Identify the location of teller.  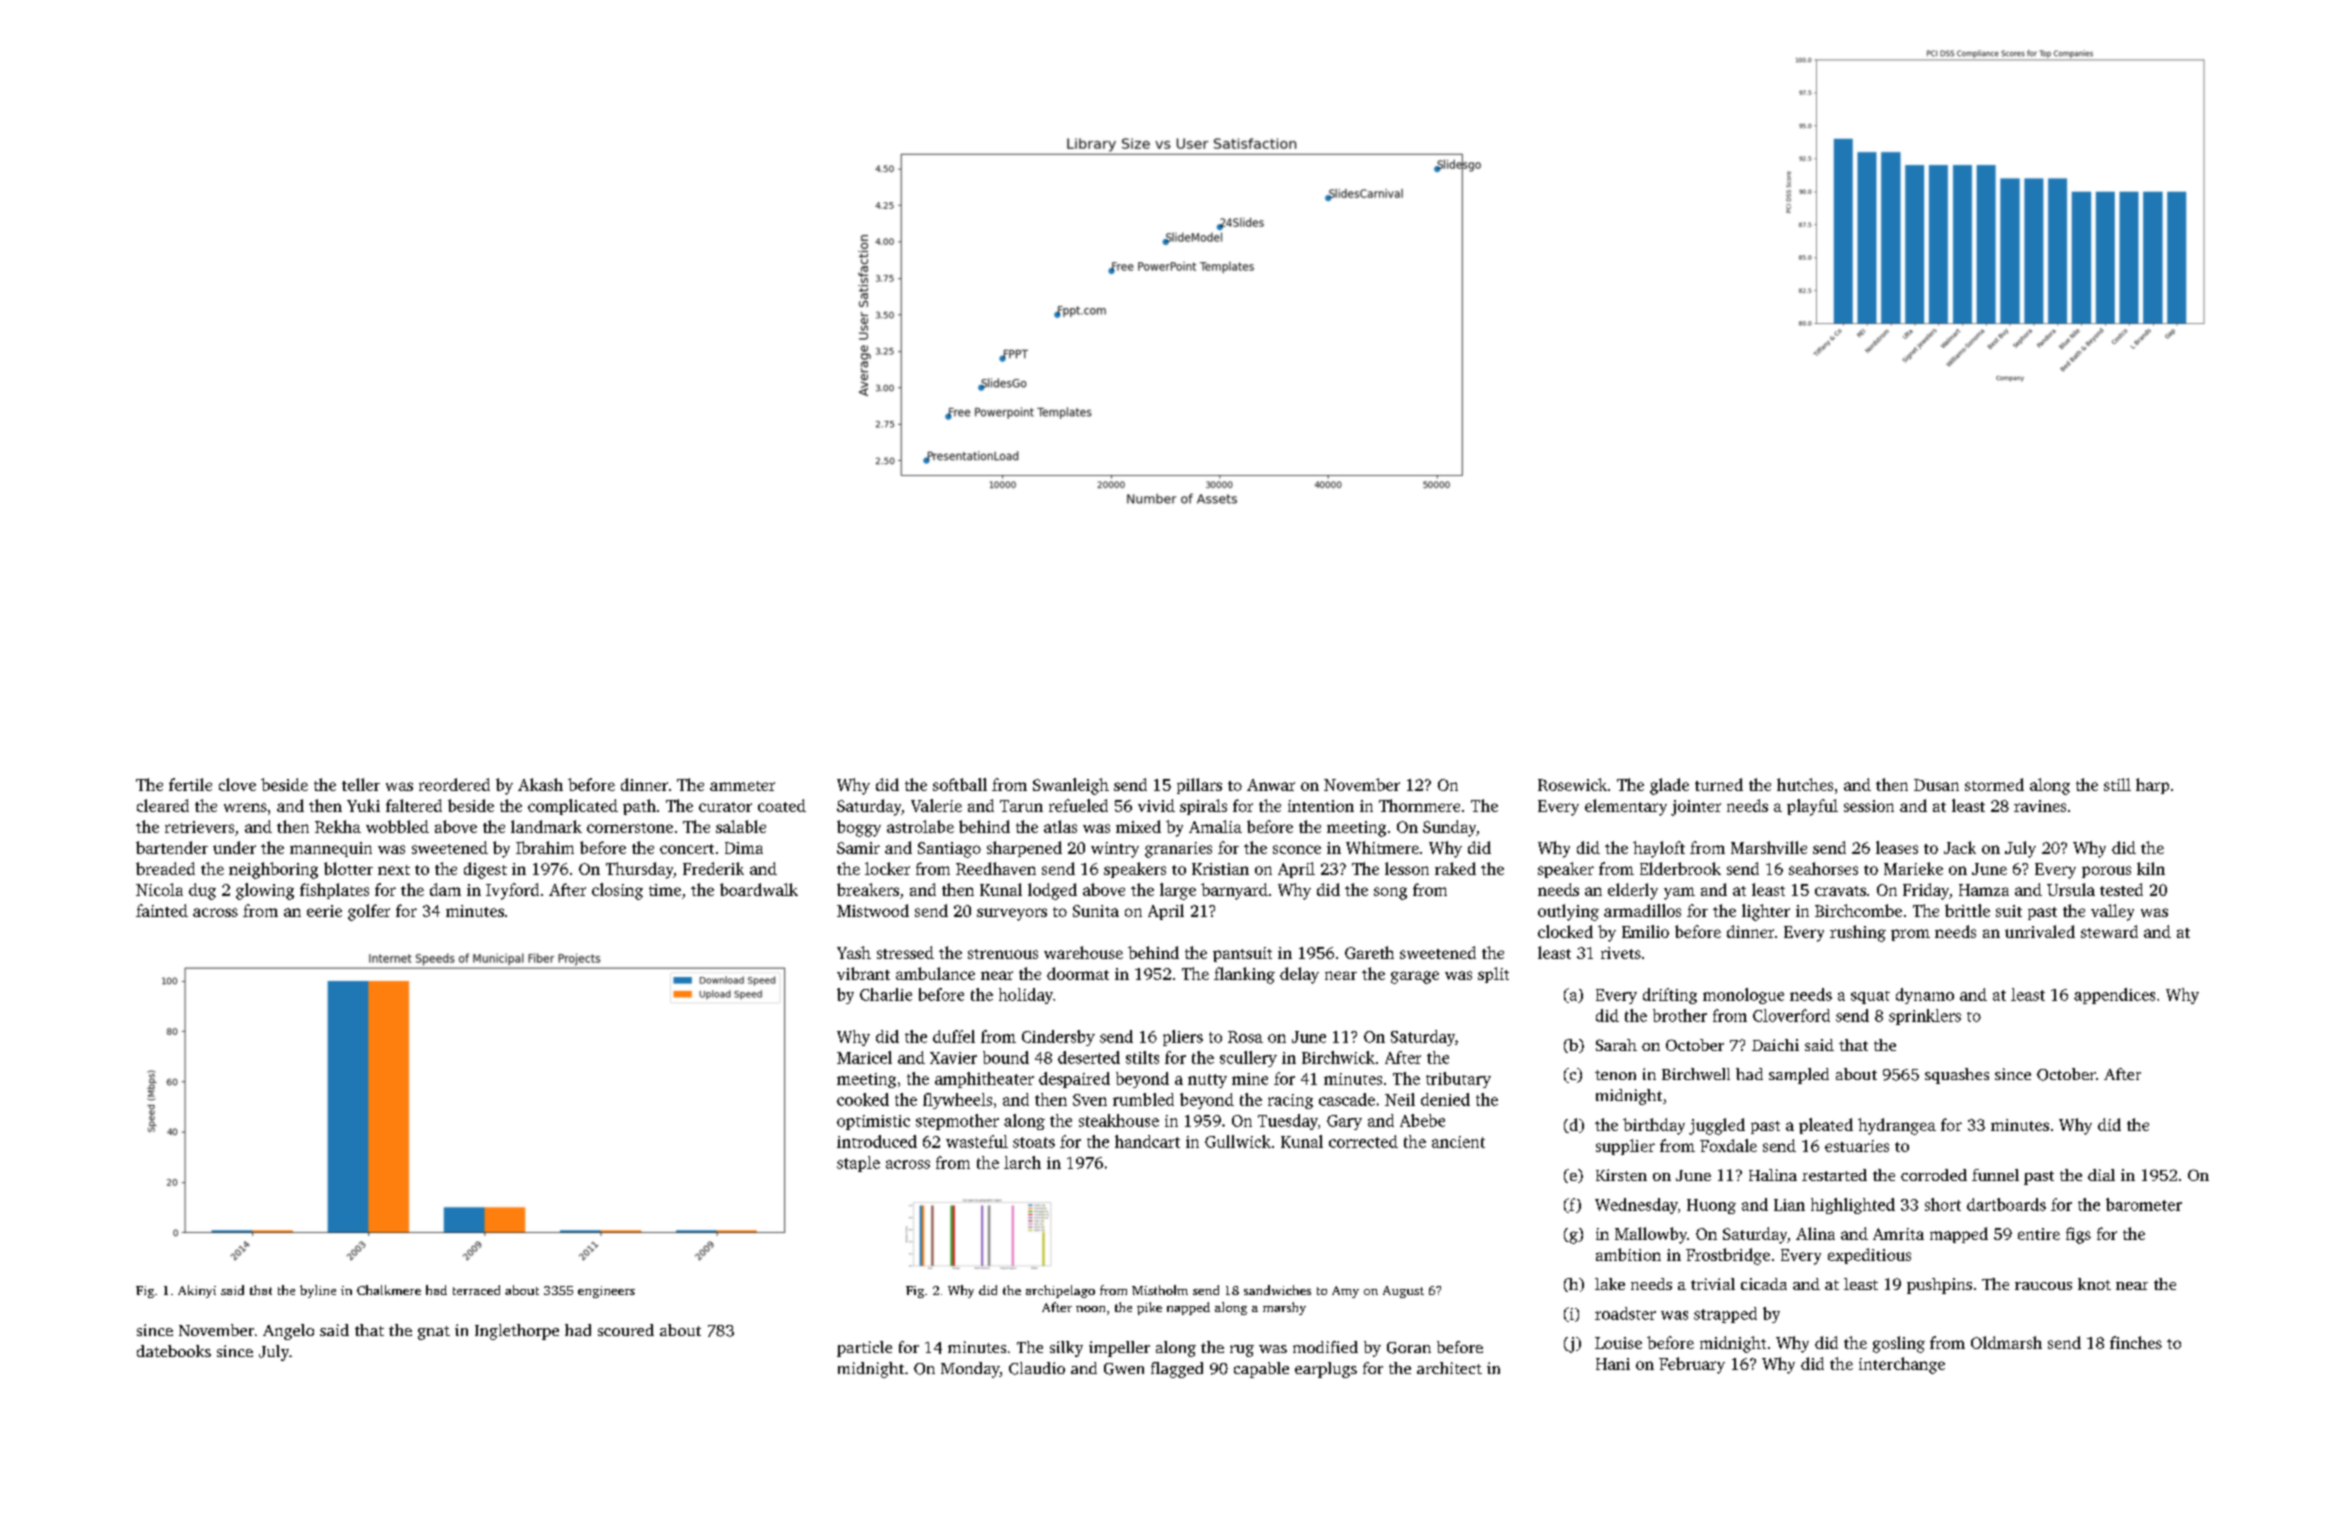
(361, 784).
